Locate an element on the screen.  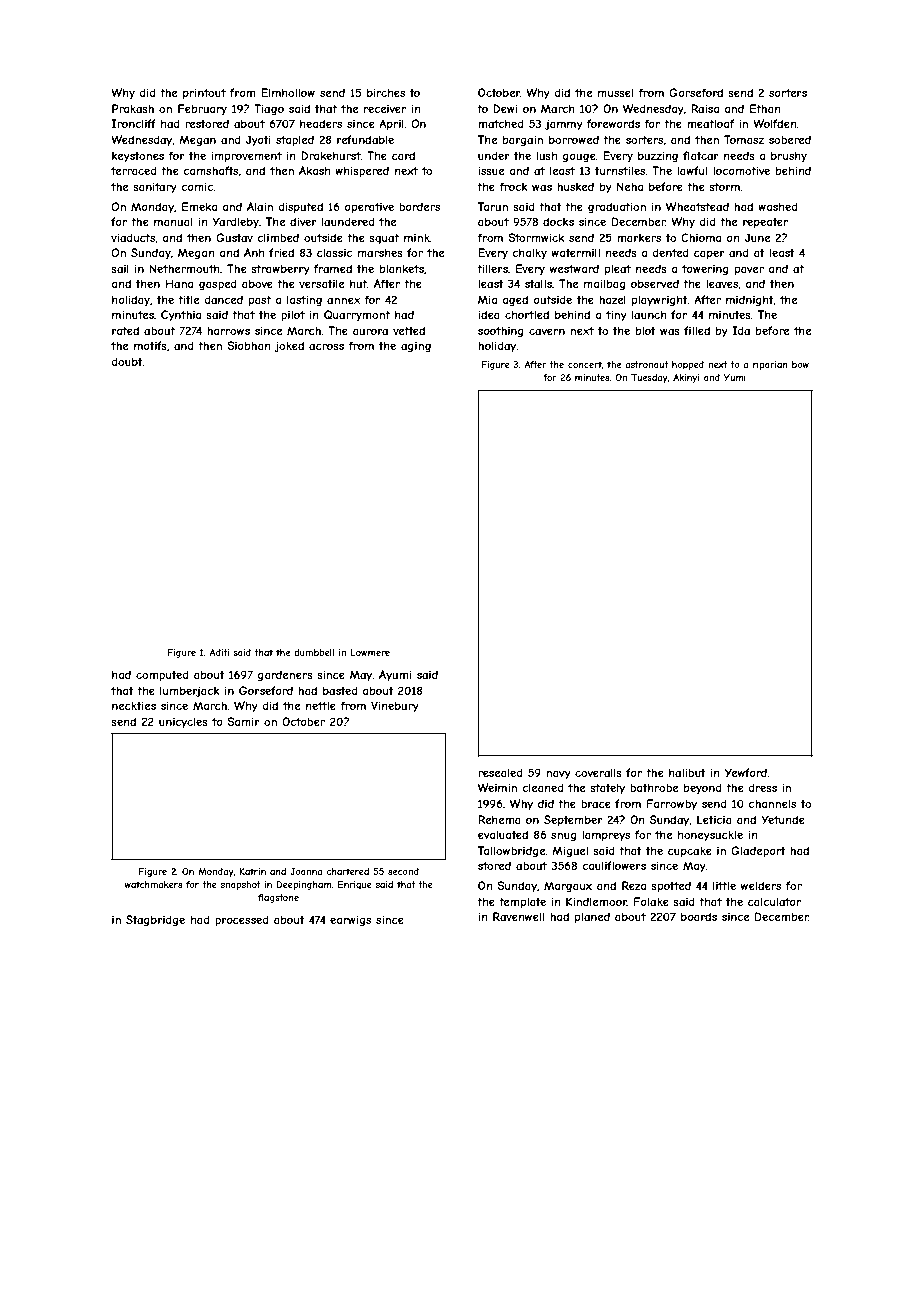
markers is located at coordinates (639, 237).
